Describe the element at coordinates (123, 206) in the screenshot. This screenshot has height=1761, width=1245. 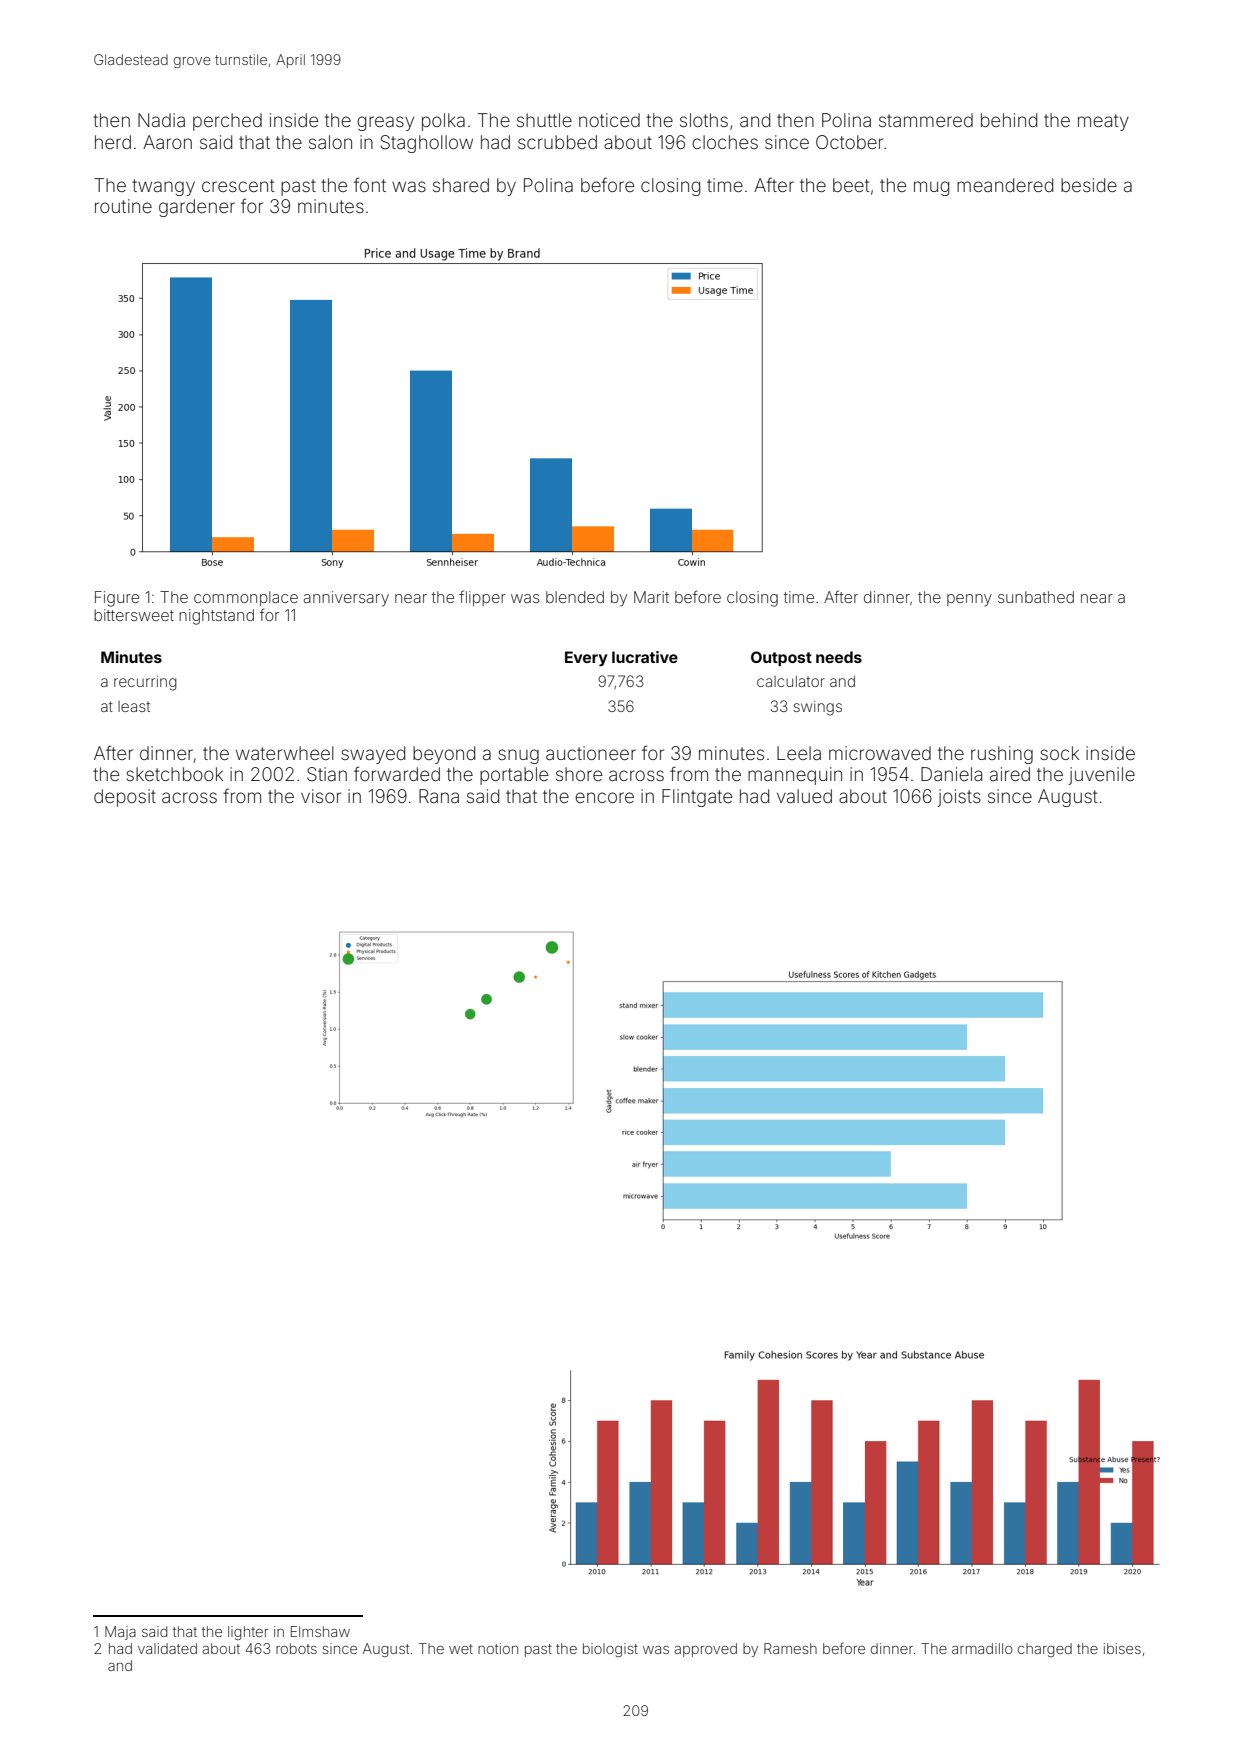
I see `routine` at that location.
